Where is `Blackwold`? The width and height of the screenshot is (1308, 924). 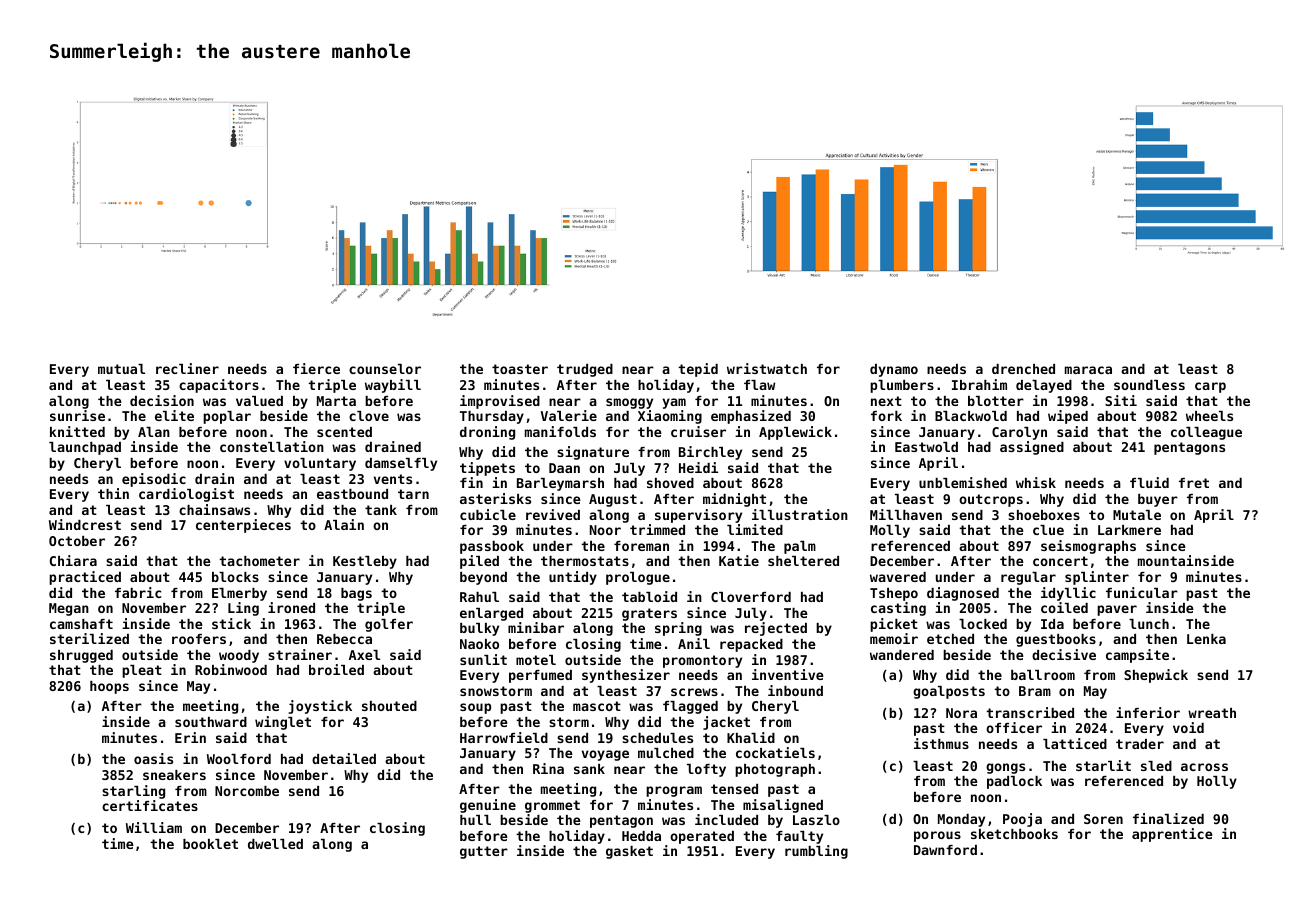 Blackwold is located at coordinates (971, 416).
